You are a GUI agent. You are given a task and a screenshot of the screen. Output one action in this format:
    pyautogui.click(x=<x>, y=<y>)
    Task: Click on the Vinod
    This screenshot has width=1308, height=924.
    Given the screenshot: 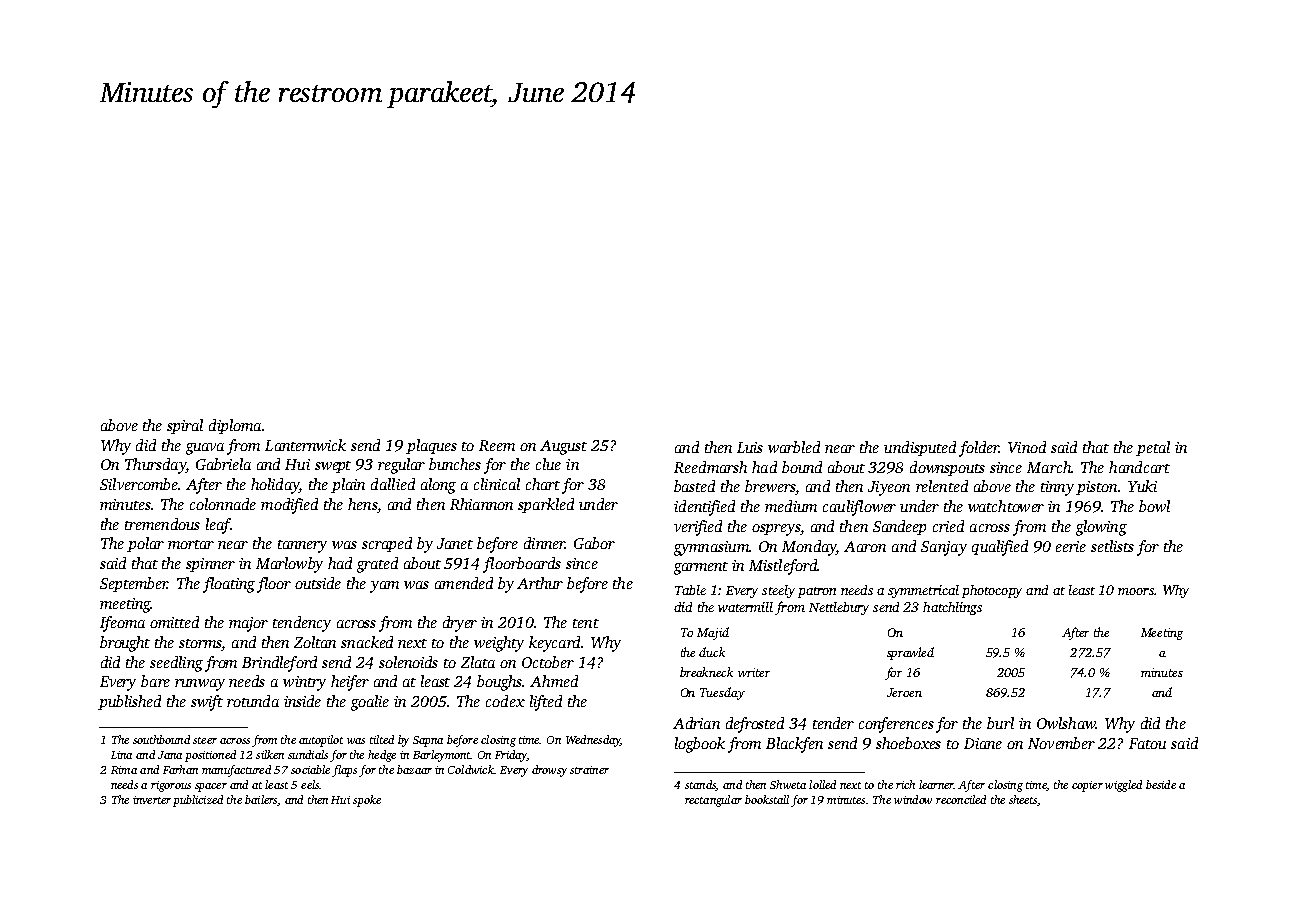 What is the action you would take?
    pyautogui.click(x=1027, y=447)
